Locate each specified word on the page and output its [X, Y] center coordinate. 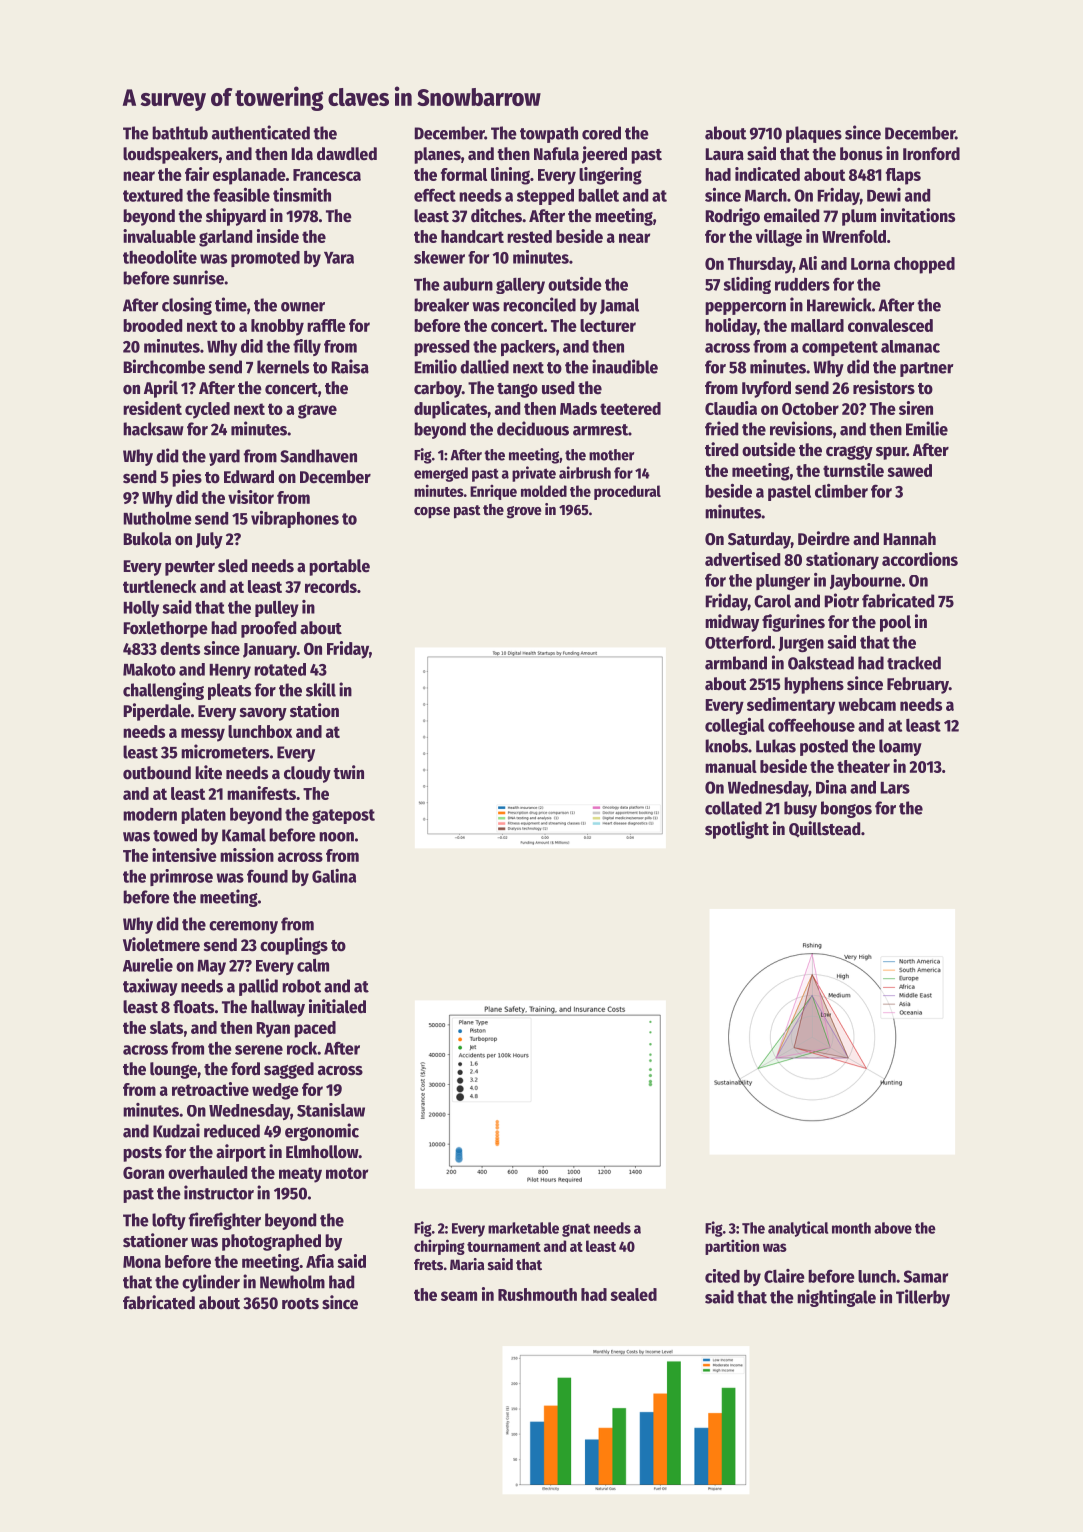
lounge [173, 1070]
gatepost [343, 816]
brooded [152, 325]
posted [824, 747]
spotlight [737, 830]
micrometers [225, 751]
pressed [441, 348]
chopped [924, 265]
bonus [861, 154]
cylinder [211, 1283]
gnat [576, 1230]
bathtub [180, 133]
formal [464, 174]
